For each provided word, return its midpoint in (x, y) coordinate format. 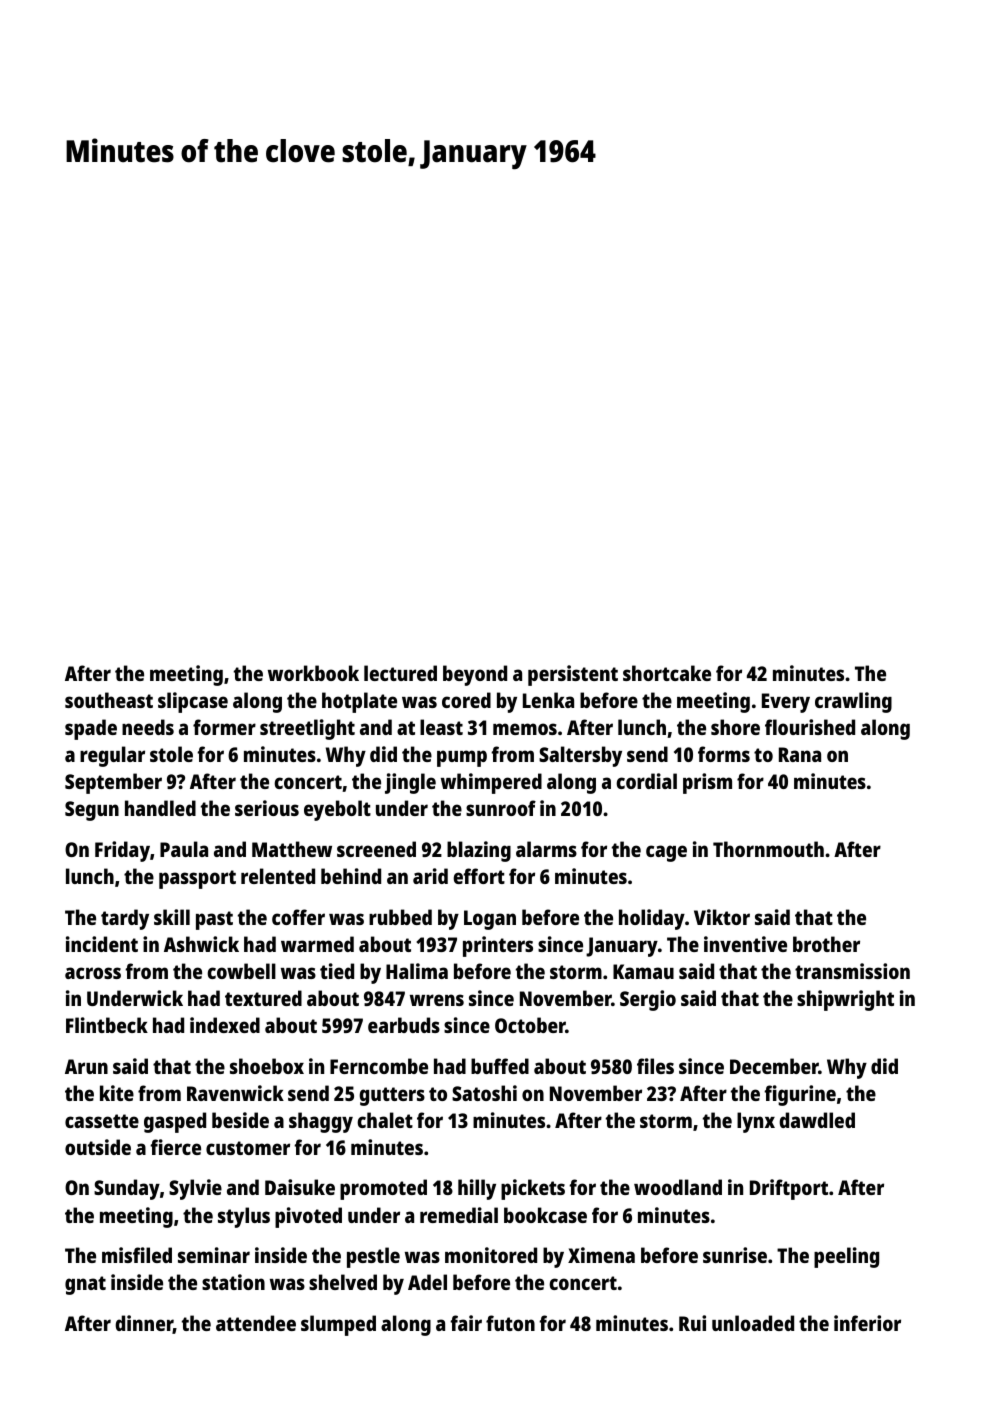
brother (826, 944)
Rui (692, 1323)
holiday (652, 919)
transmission (852, 971)
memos (525, 729)
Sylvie (195, 1189)
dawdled (817, 1120)
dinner (144, 1324)
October (530, 1025)
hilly (477, 1189)
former (224, 727)
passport (197, 879)
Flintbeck (107, 1025)
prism (707, 783)
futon (510, 1323)
